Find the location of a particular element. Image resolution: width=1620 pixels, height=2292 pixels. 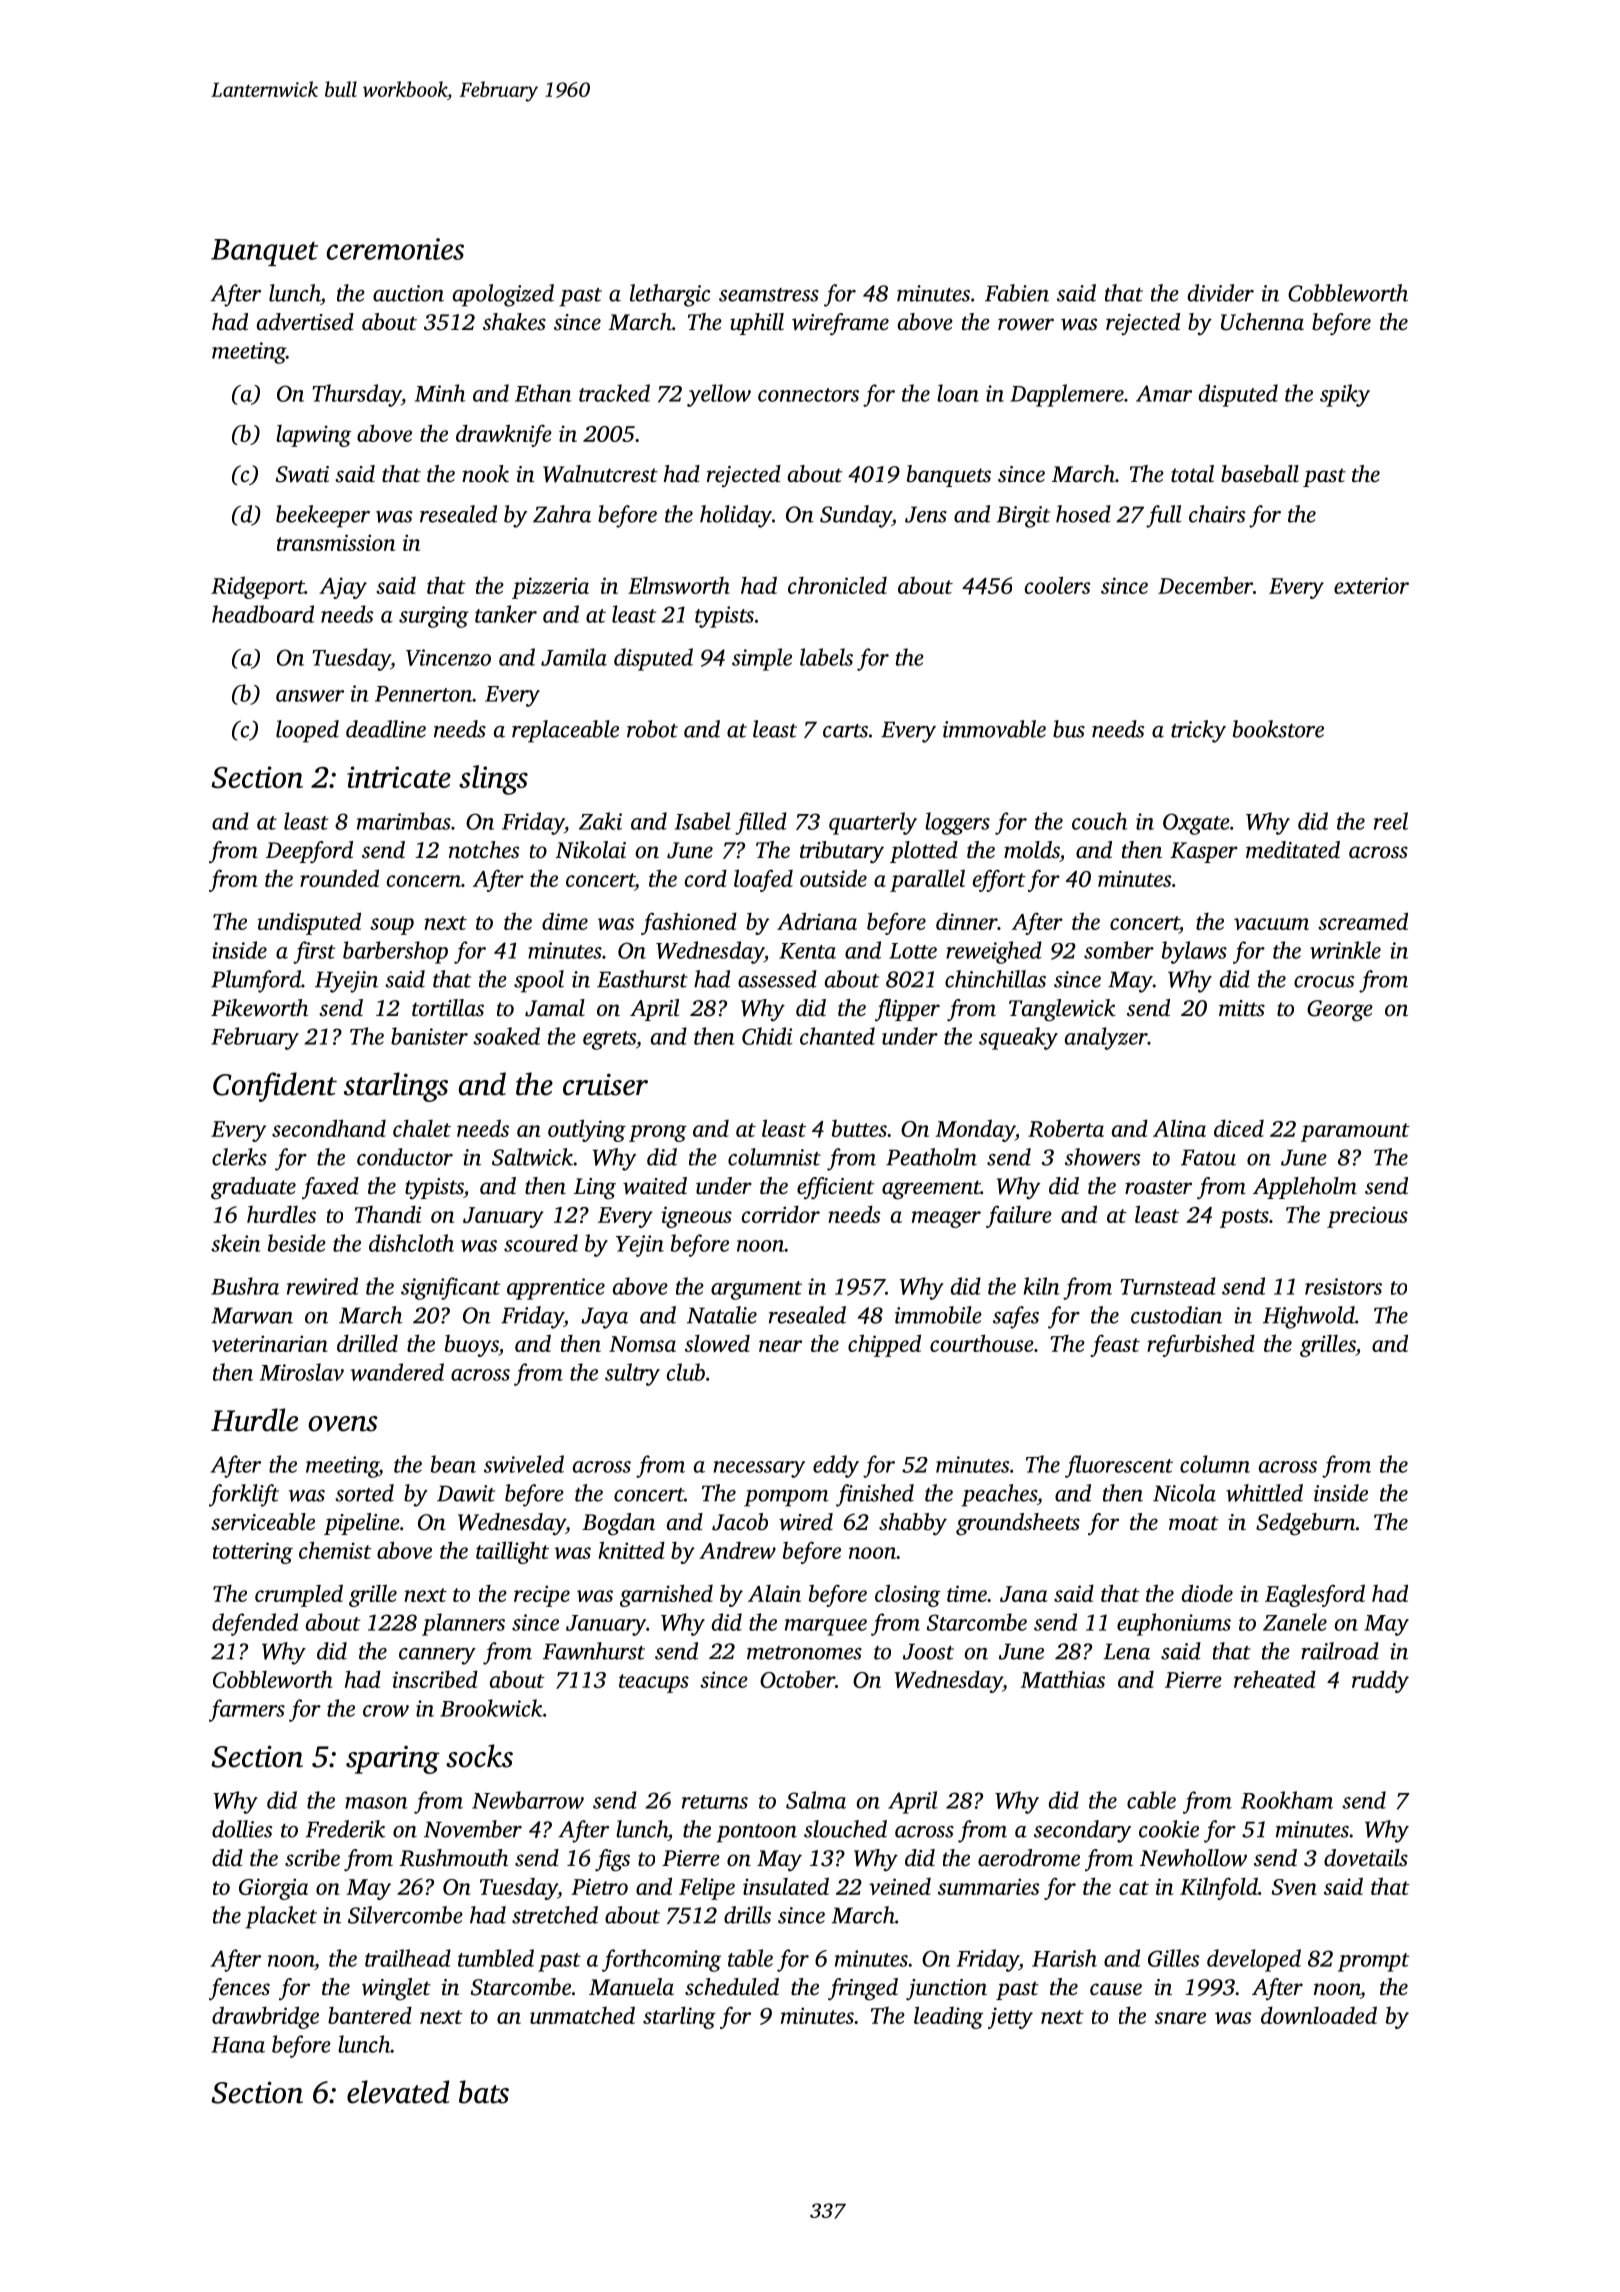

ceremonies is located at coordinates (395, 249).
